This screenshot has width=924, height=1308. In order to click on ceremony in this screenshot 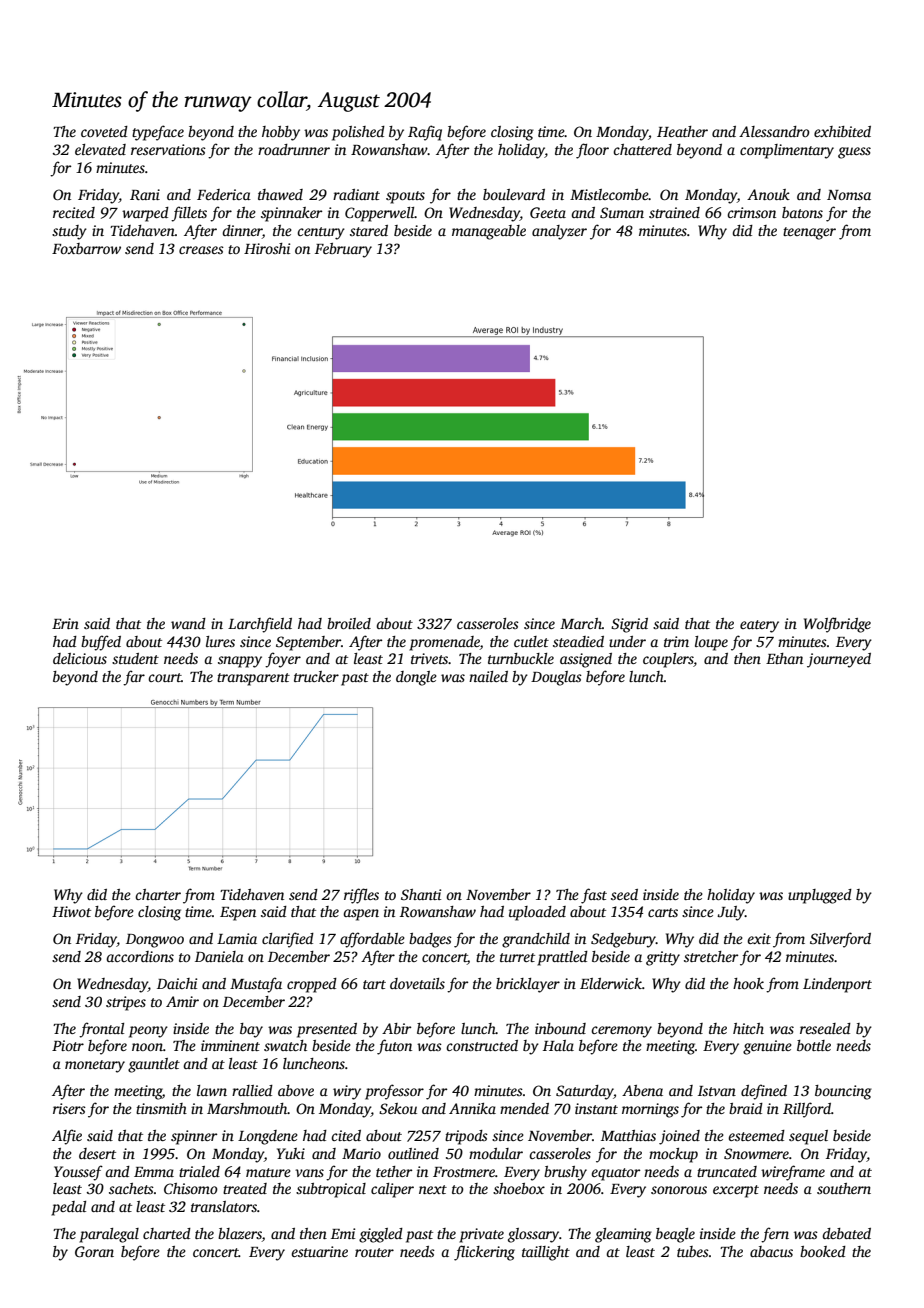, I will do `click(621, 1032)`.
